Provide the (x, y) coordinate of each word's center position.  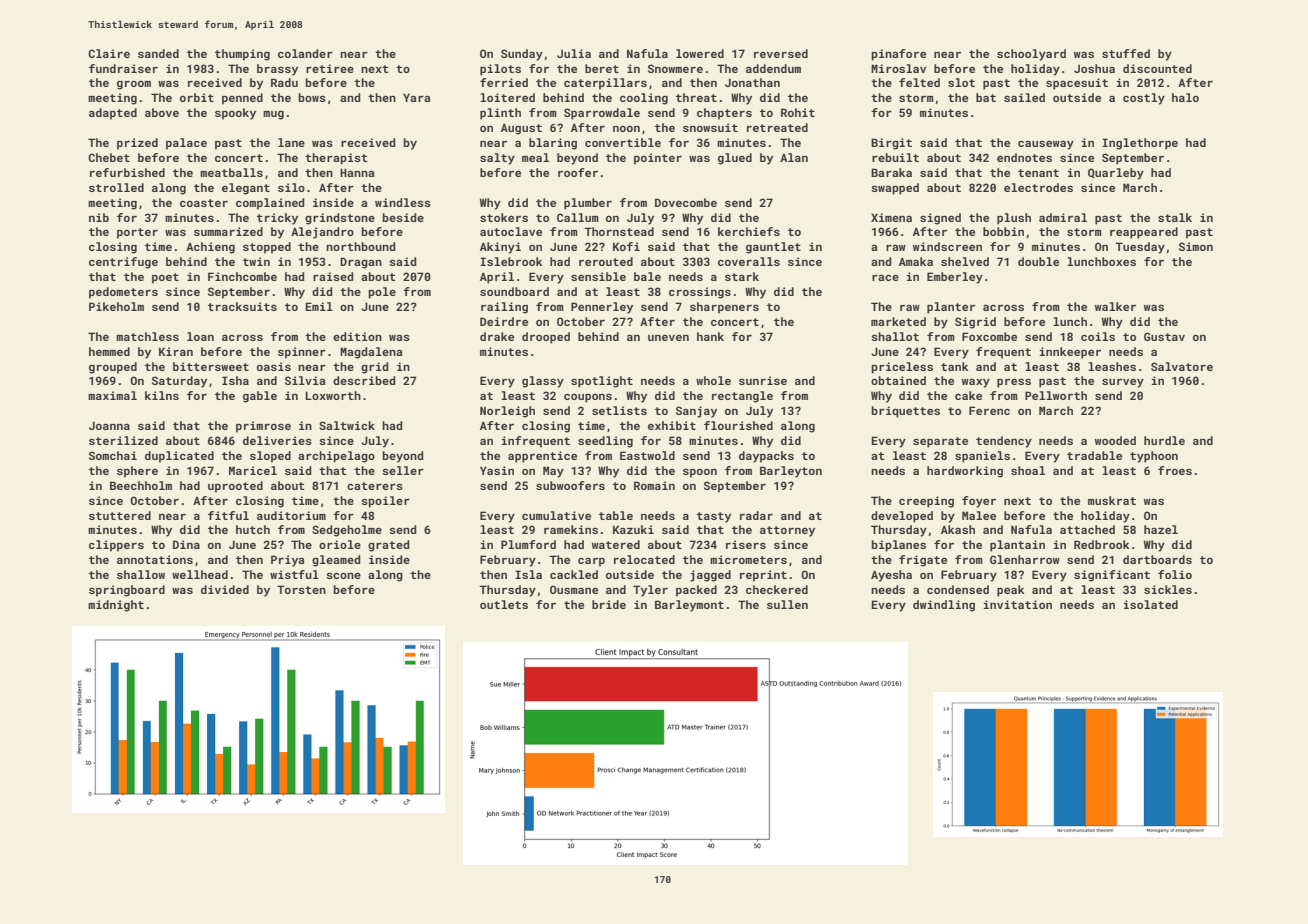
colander (305, 53)
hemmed (109, 351)
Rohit (798, 112)
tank (954, 366)
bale (647, 276)
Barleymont (689, 606)
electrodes (1038, 187)
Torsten (301, 589)
